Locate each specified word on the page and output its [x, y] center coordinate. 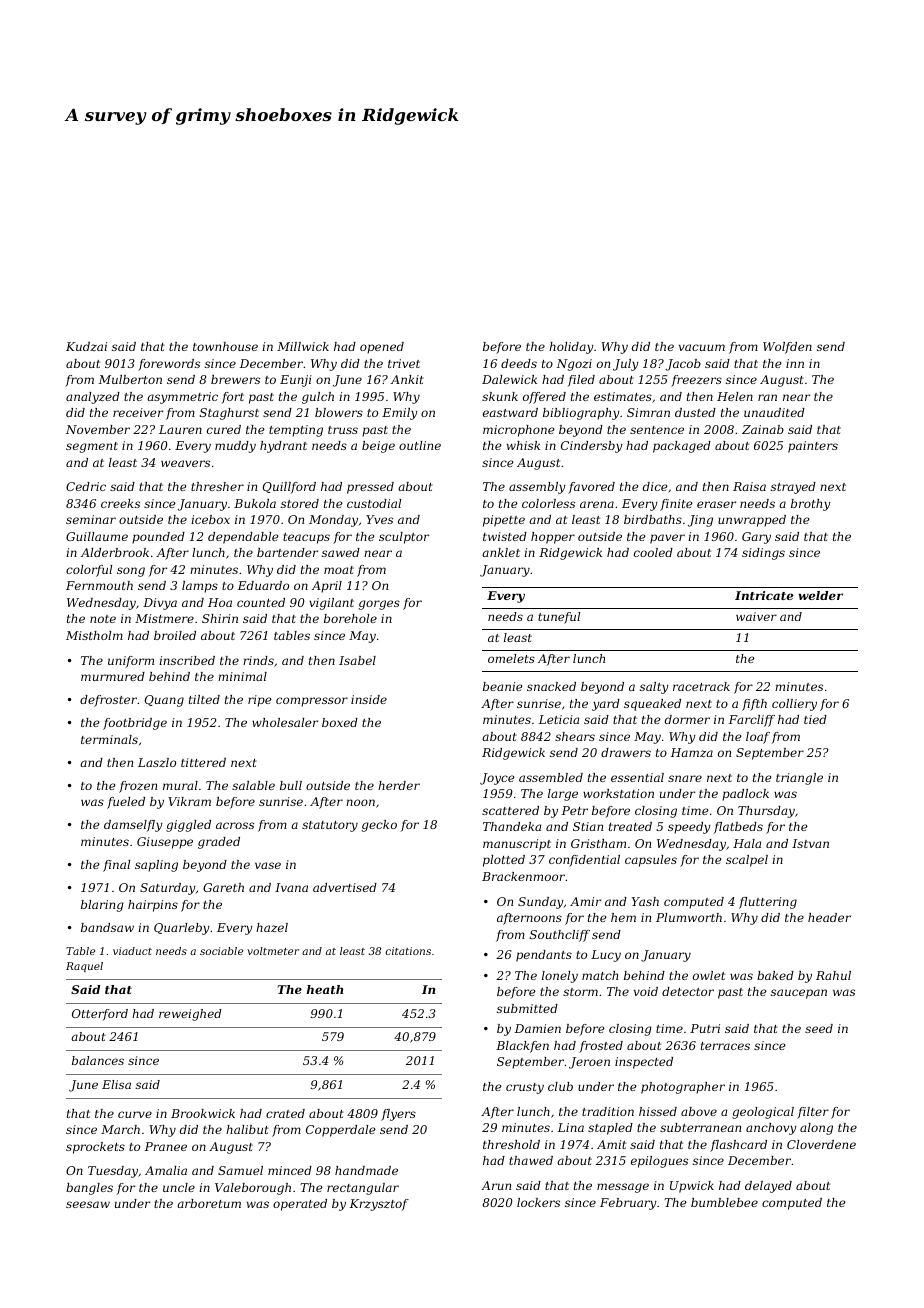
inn [795, 363]
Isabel [357, 660]
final [116, 866]
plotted [504, 861]
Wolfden [787, 348]
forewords [169, 365]
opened [382, 348]
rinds [258, 660]
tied [815, 719]
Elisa [116, 1084]
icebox [210, 519]
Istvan [810, 843]
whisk [523, 445]
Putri [705, 1028]
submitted [527, 1008]
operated [300, 1205]
